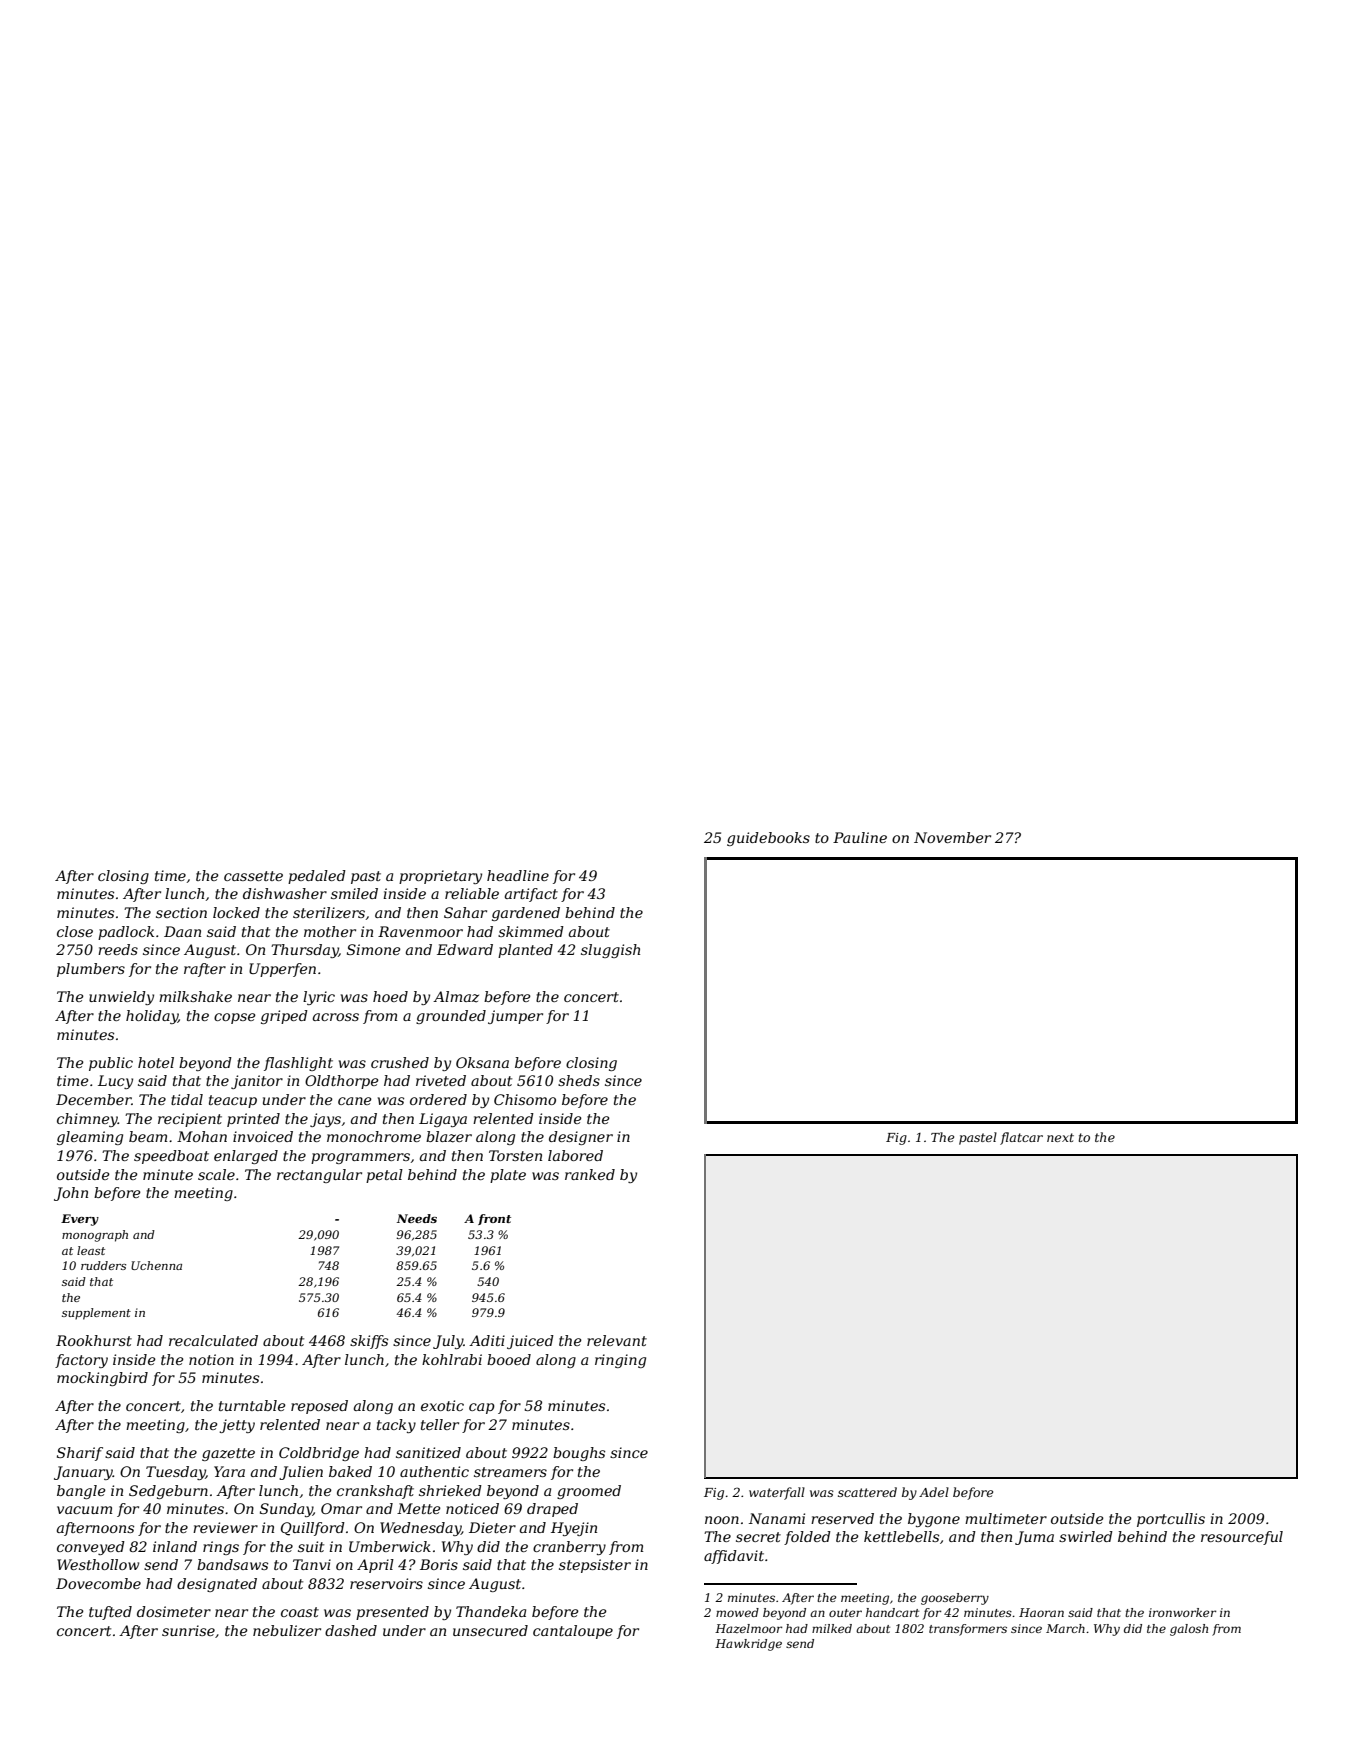 Image resolution: width=1354 pixels, height=1753 pixels. Describe the element at coordinates (152, 1017) in the screenshot. I see `holiday` at that location.
